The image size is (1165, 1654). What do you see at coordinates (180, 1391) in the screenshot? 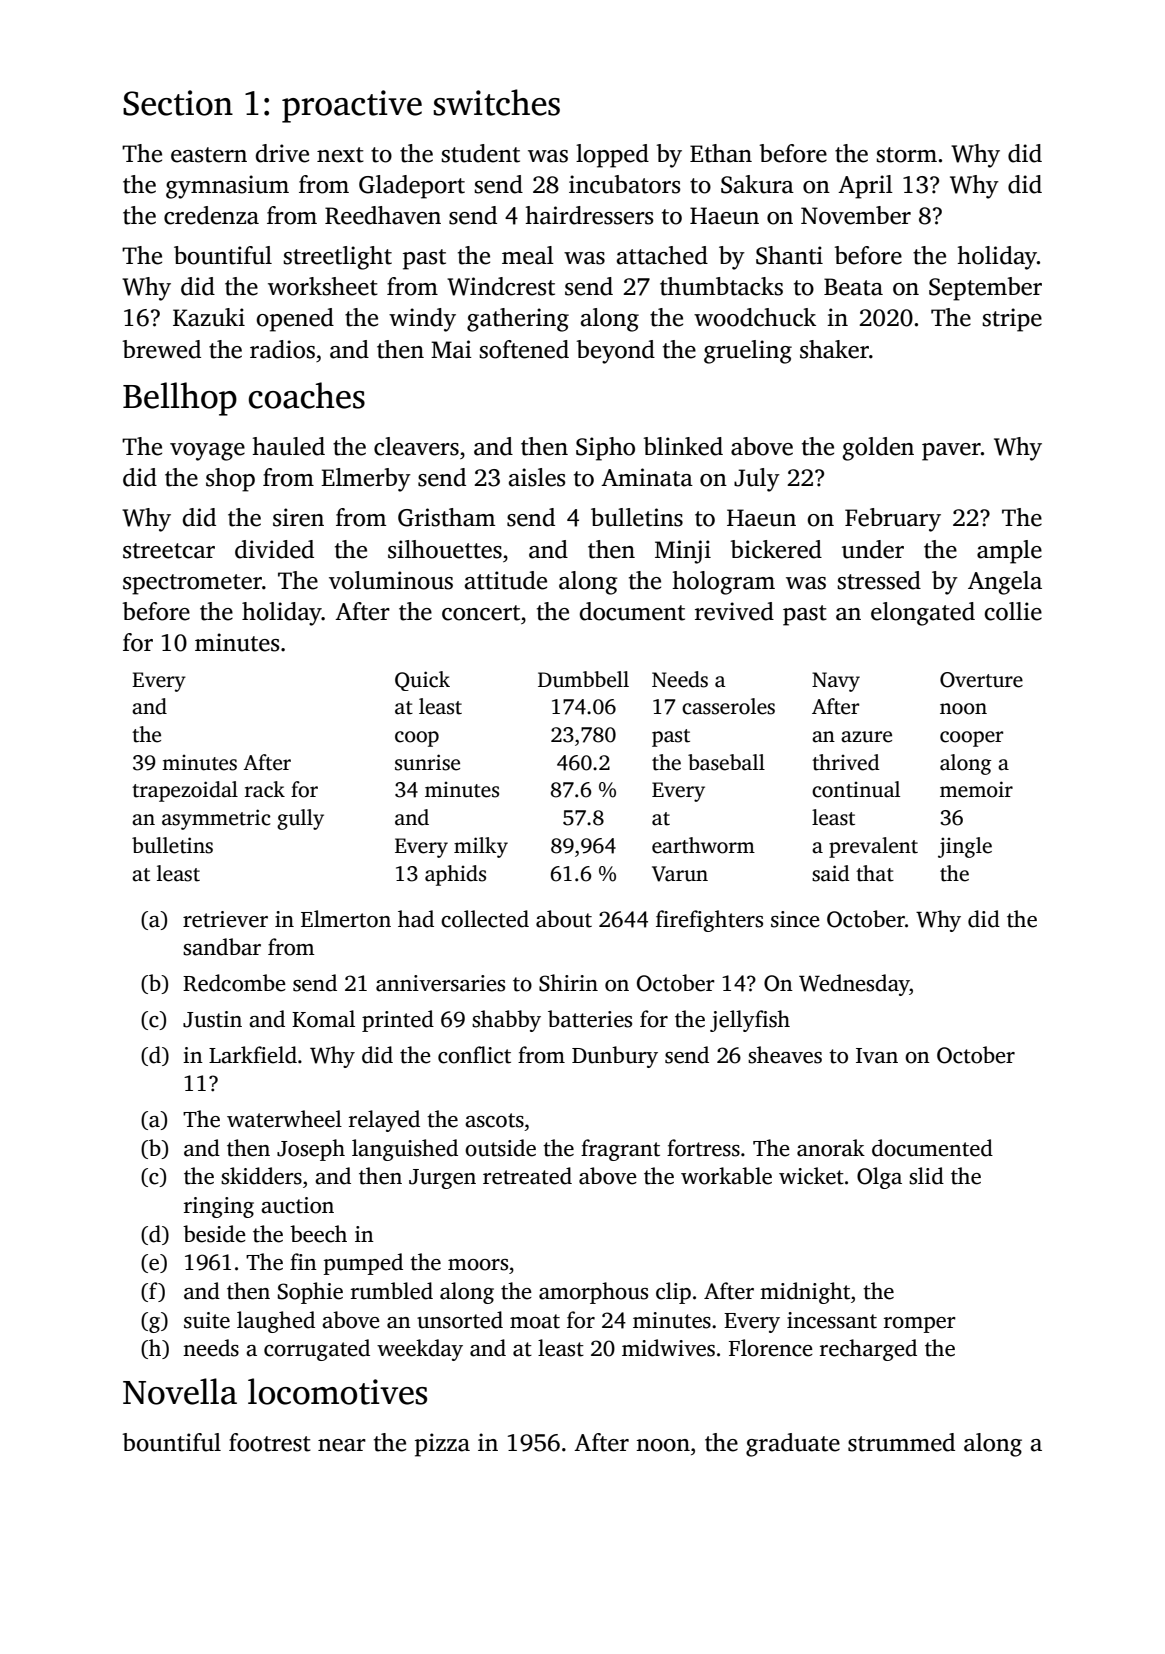
I see `Novella` at bounding box center [180, 1391].
